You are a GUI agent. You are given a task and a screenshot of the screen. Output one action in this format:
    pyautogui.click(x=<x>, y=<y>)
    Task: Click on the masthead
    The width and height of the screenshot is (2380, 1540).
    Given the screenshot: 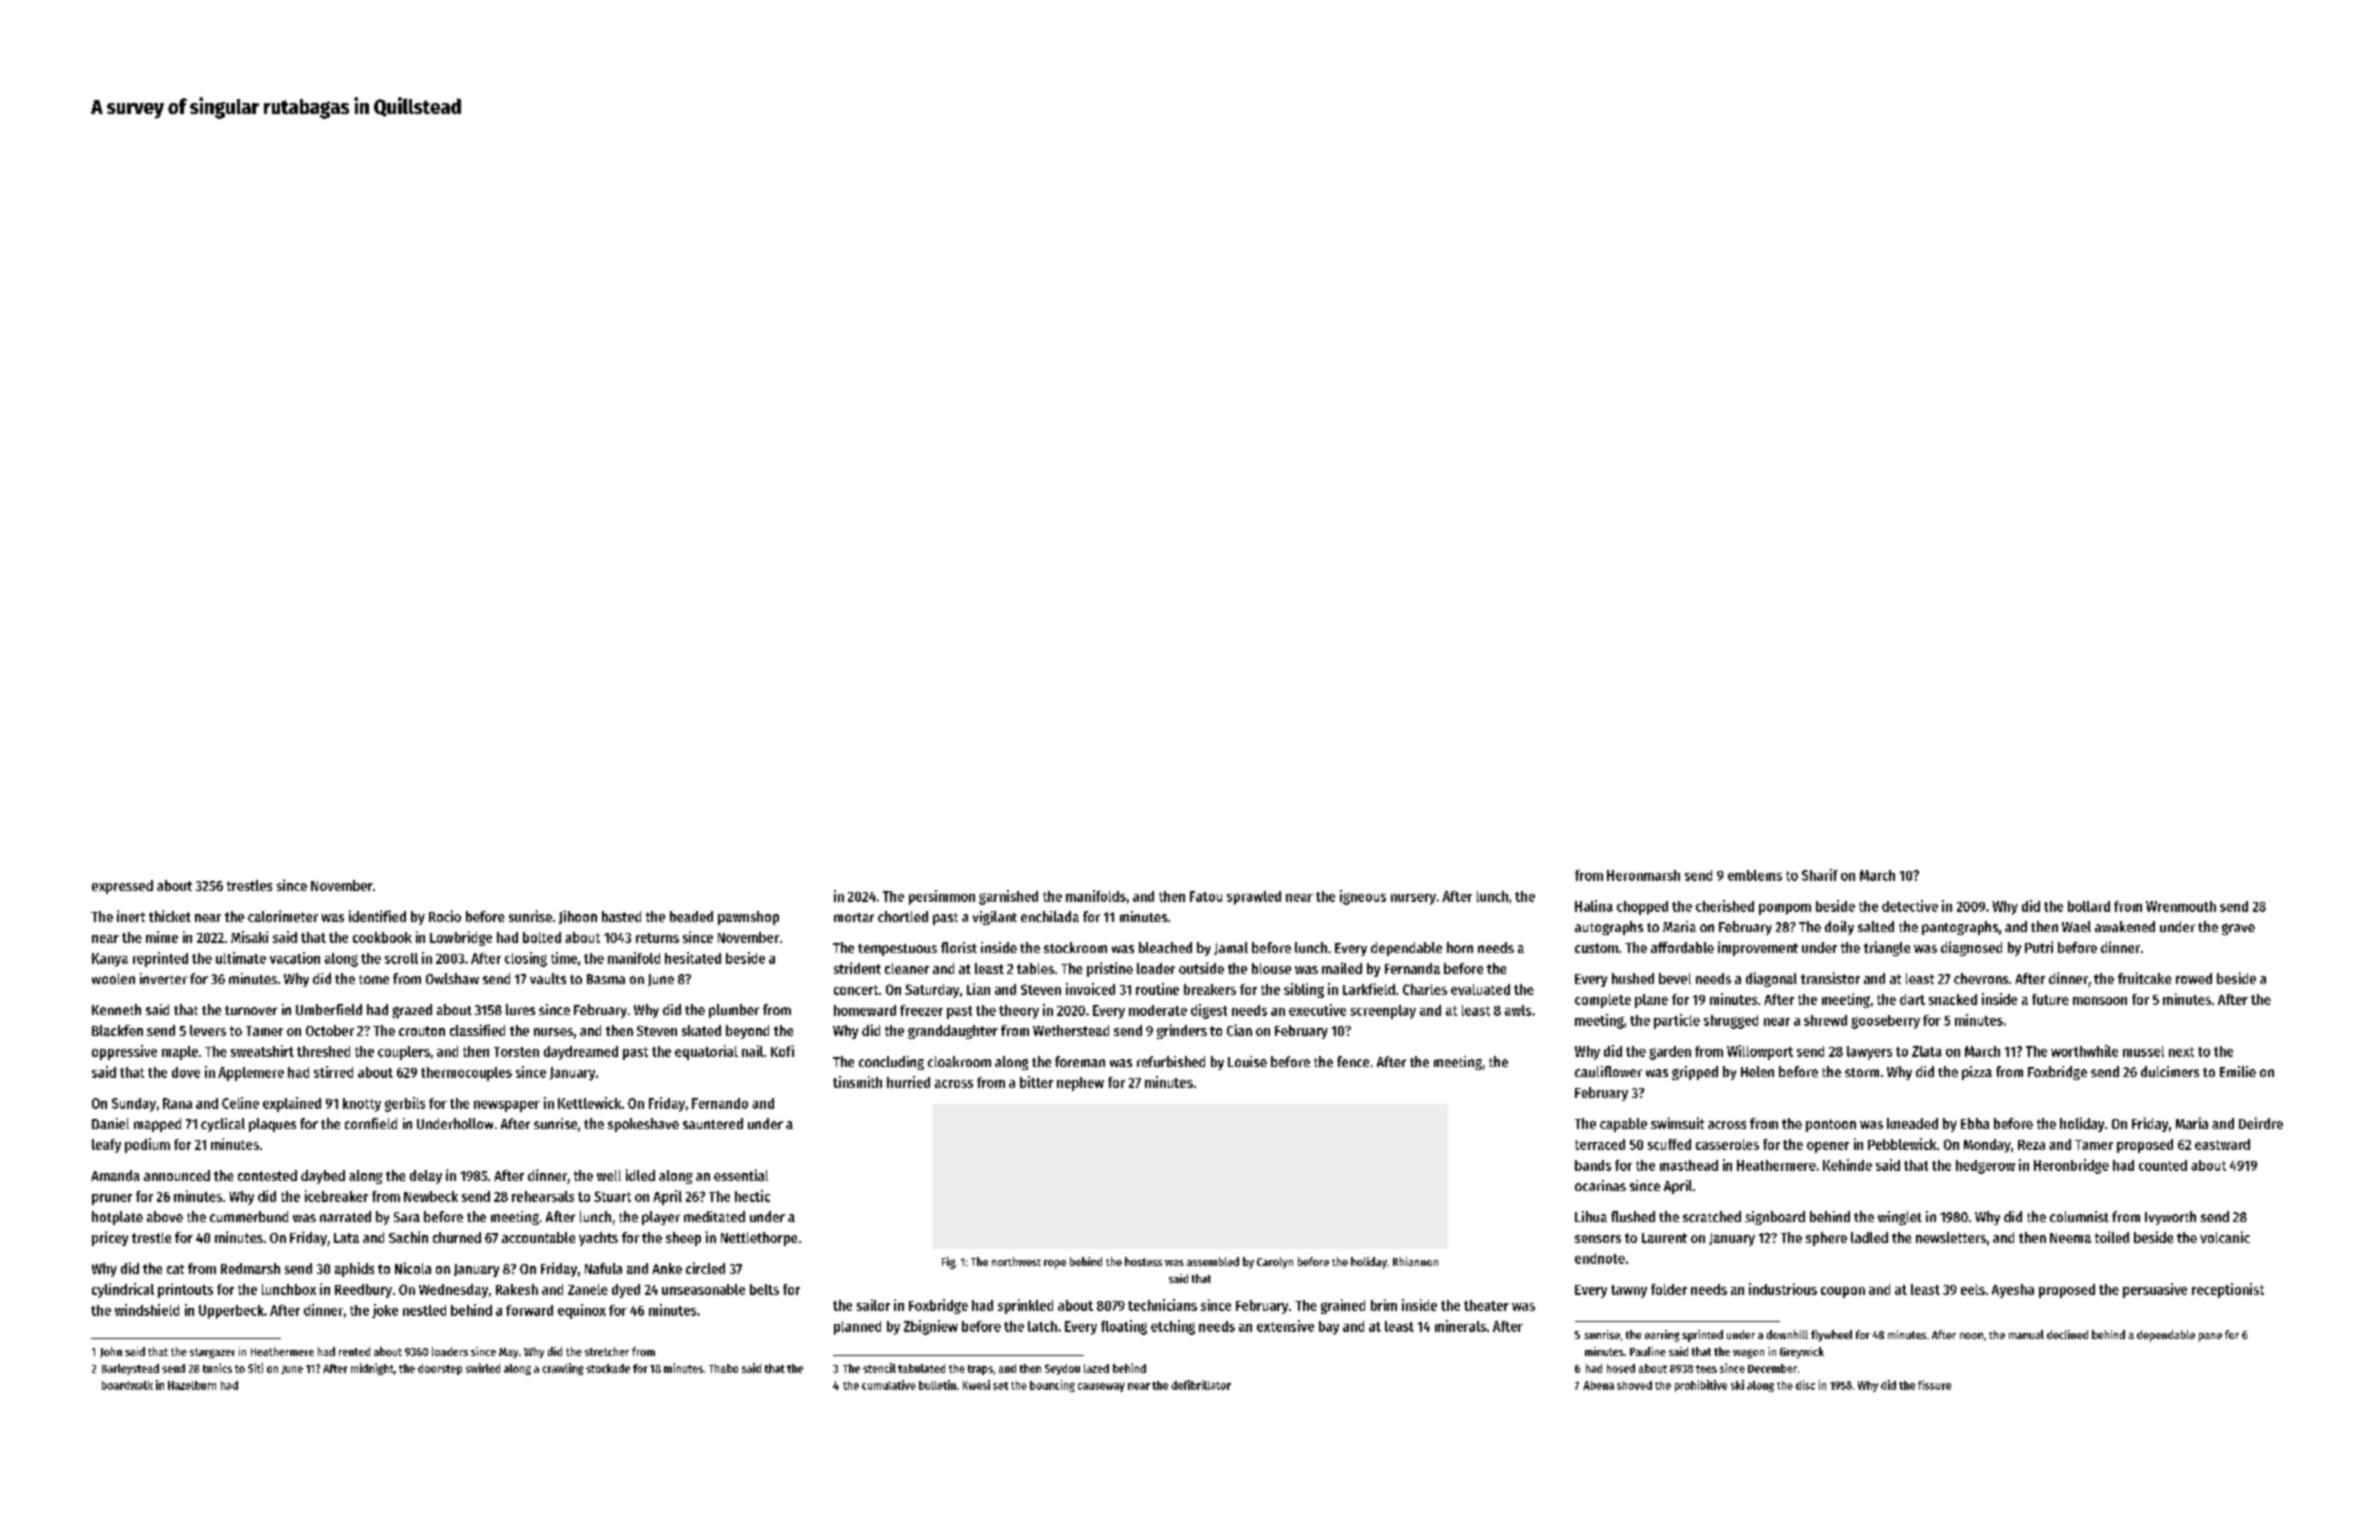 What is the action you would take?
    pyautogui.click(x=1689, y=1165)
